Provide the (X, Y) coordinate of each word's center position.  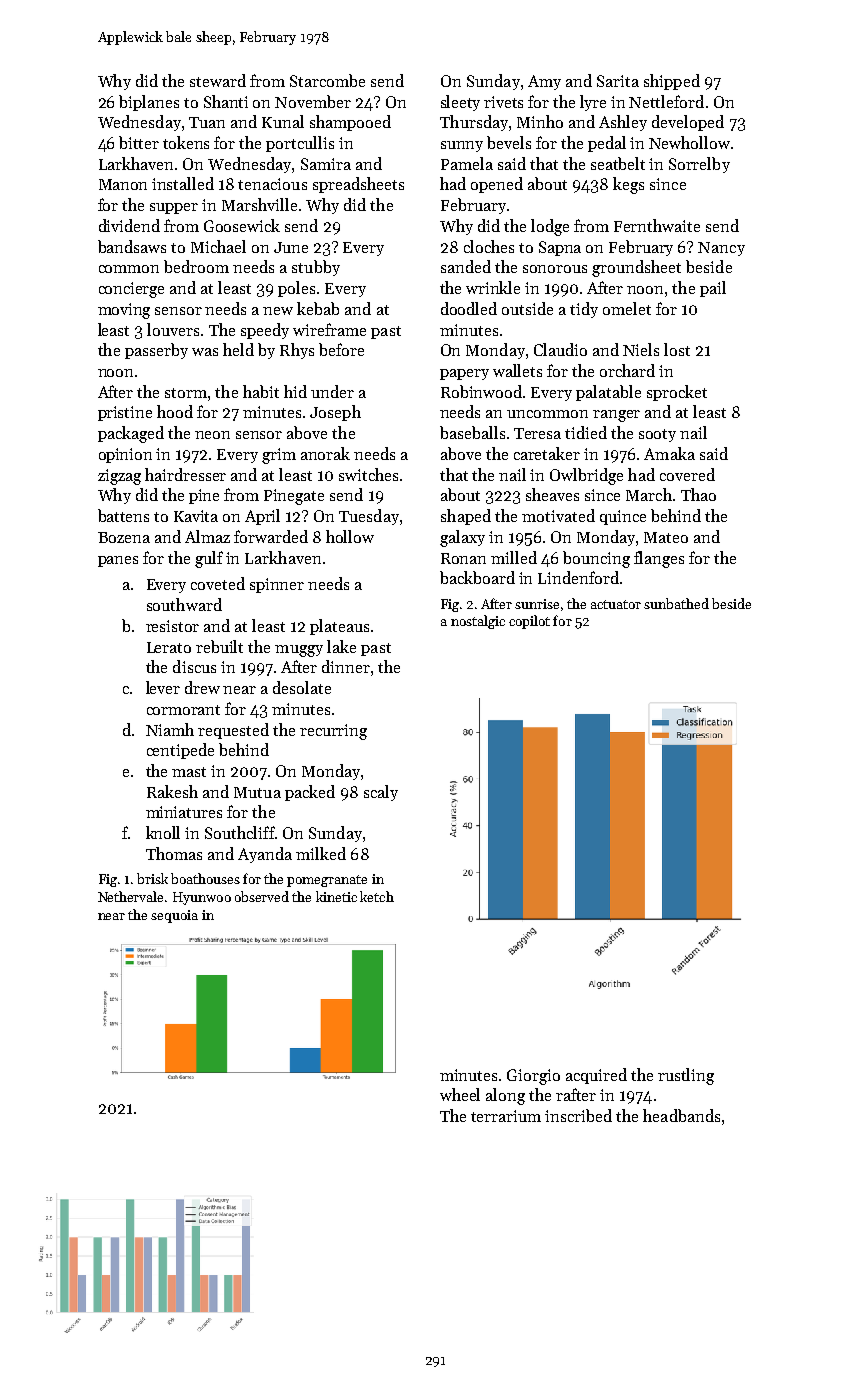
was (205, 352)
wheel (460, 1094)
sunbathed (676, 603)
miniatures (184, 812)
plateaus (339, 627)
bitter (139, 142)
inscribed (578, 1115)
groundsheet (636, 268)
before (341, 349)
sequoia (174, 916)
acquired (596, 1076)
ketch (377, 896)
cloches (489, 246)
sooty (657, 435)
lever (163, 687)
